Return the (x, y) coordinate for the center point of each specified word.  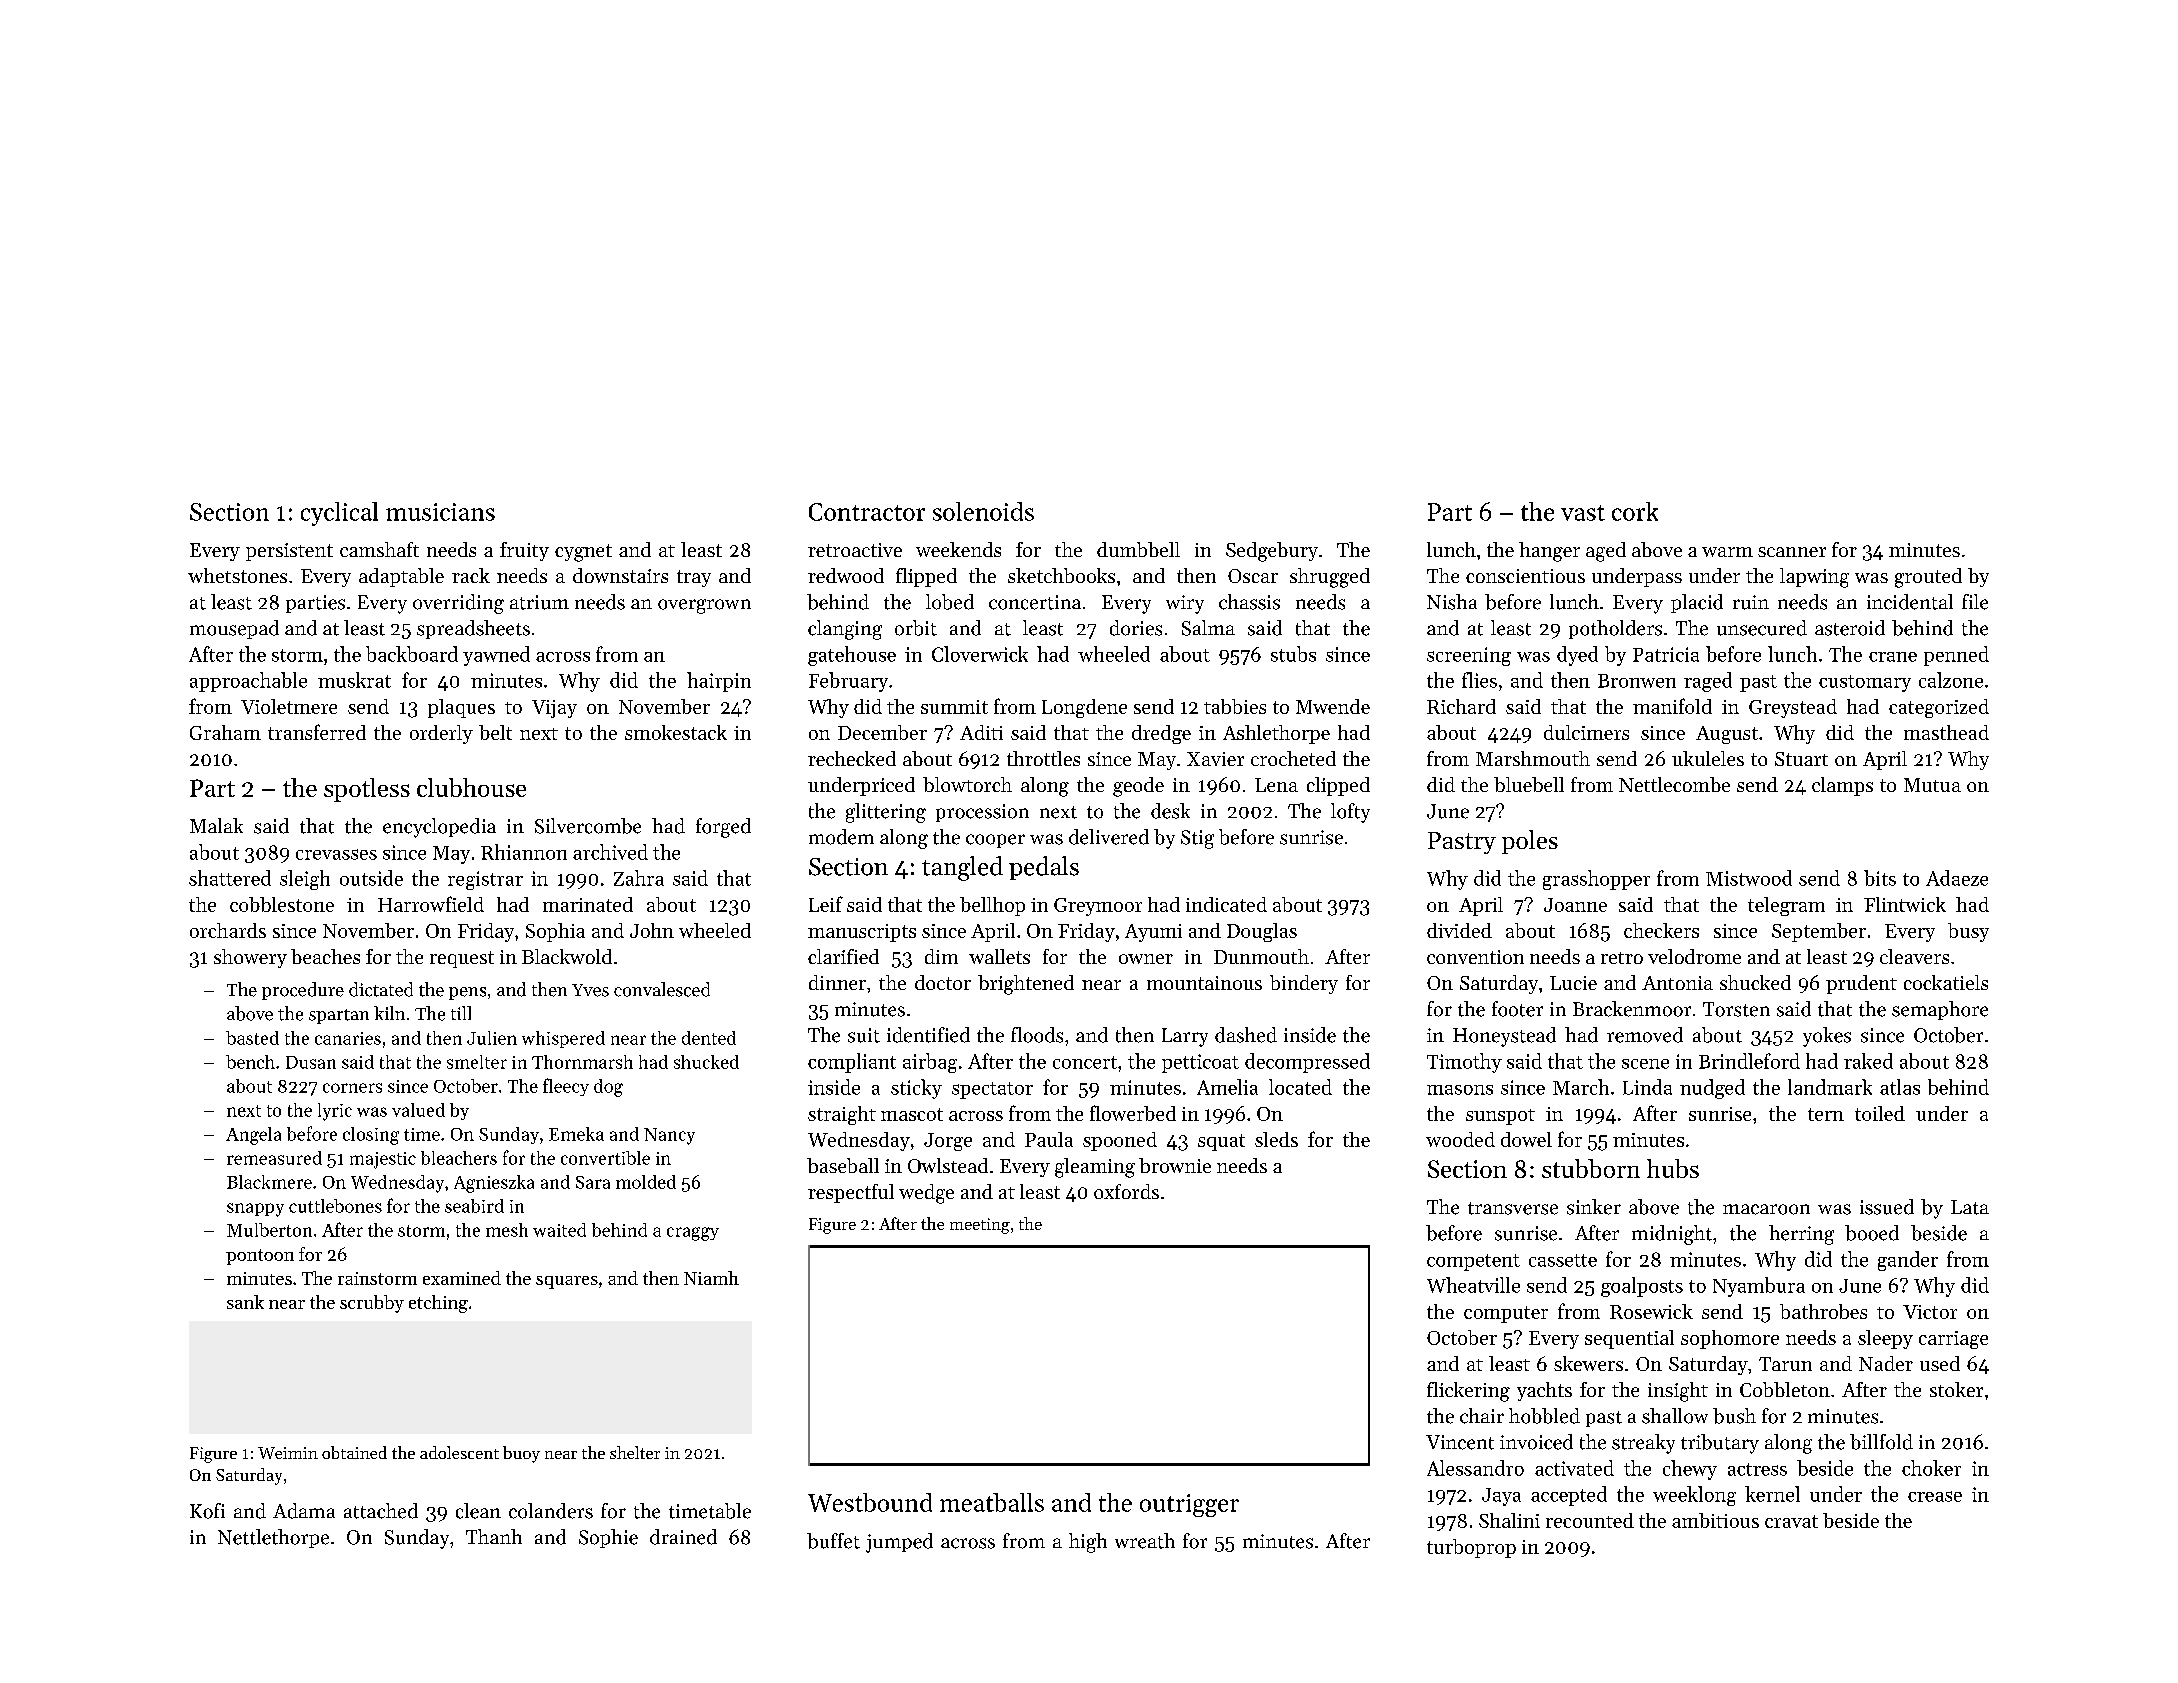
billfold (1881, 1442)
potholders (1615, 629)
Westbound (870, 1502)
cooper (995, 841)
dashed (1246, 1035)
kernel (1772, 1494)
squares (567, 1282)
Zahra (639, 878)
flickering (1468, 1392)
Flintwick (1905, 904)
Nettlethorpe (273, 1538)
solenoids (983, 511)
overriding (458, 604)
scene (1645, 1064)
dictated (381, 989)
